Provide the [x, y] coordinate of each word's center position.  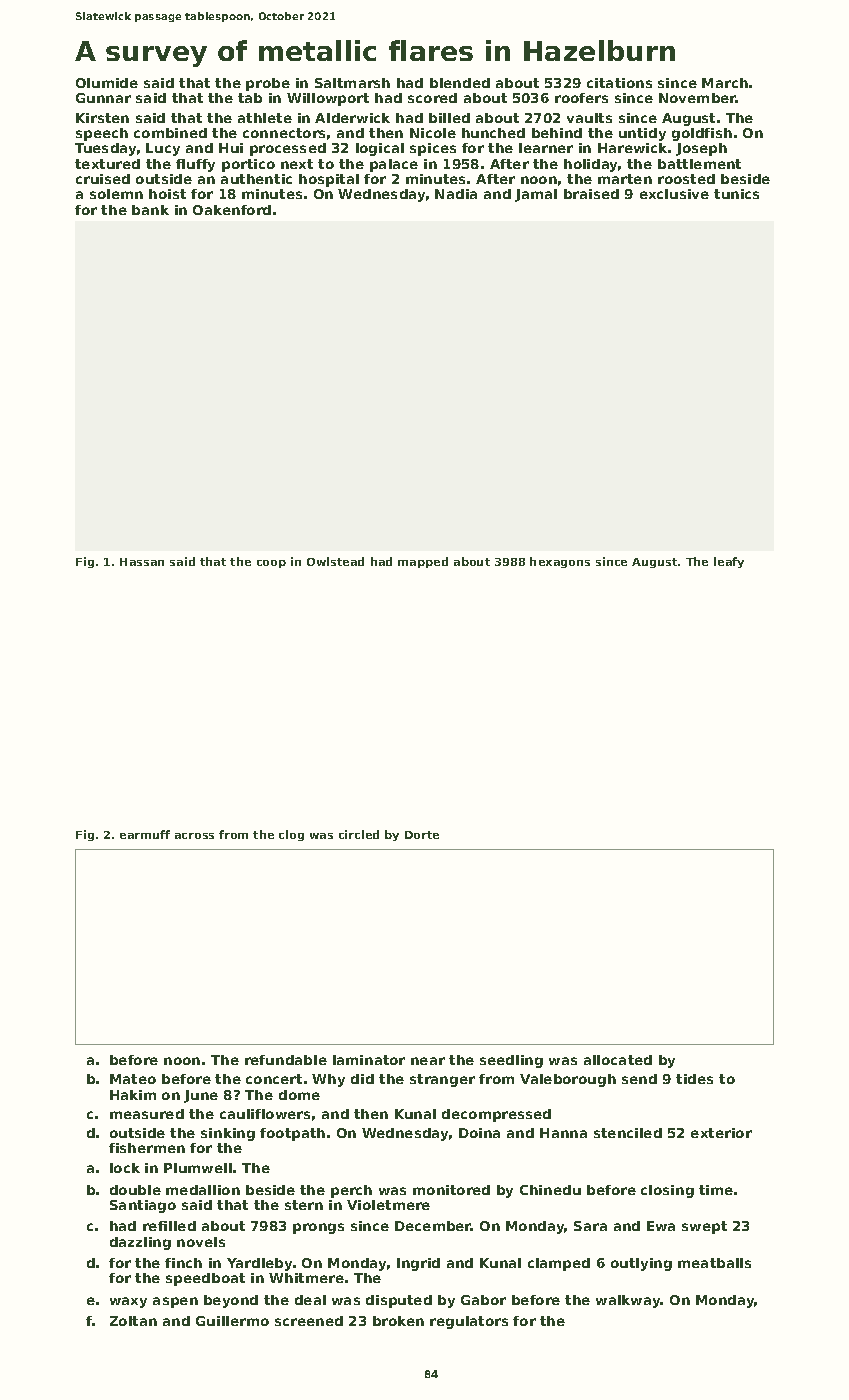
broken [398, 1321]
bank [150, 210]
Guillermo [232, 1321]
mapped [423, 562]
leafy [729, 562]
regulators [469, 1322]
